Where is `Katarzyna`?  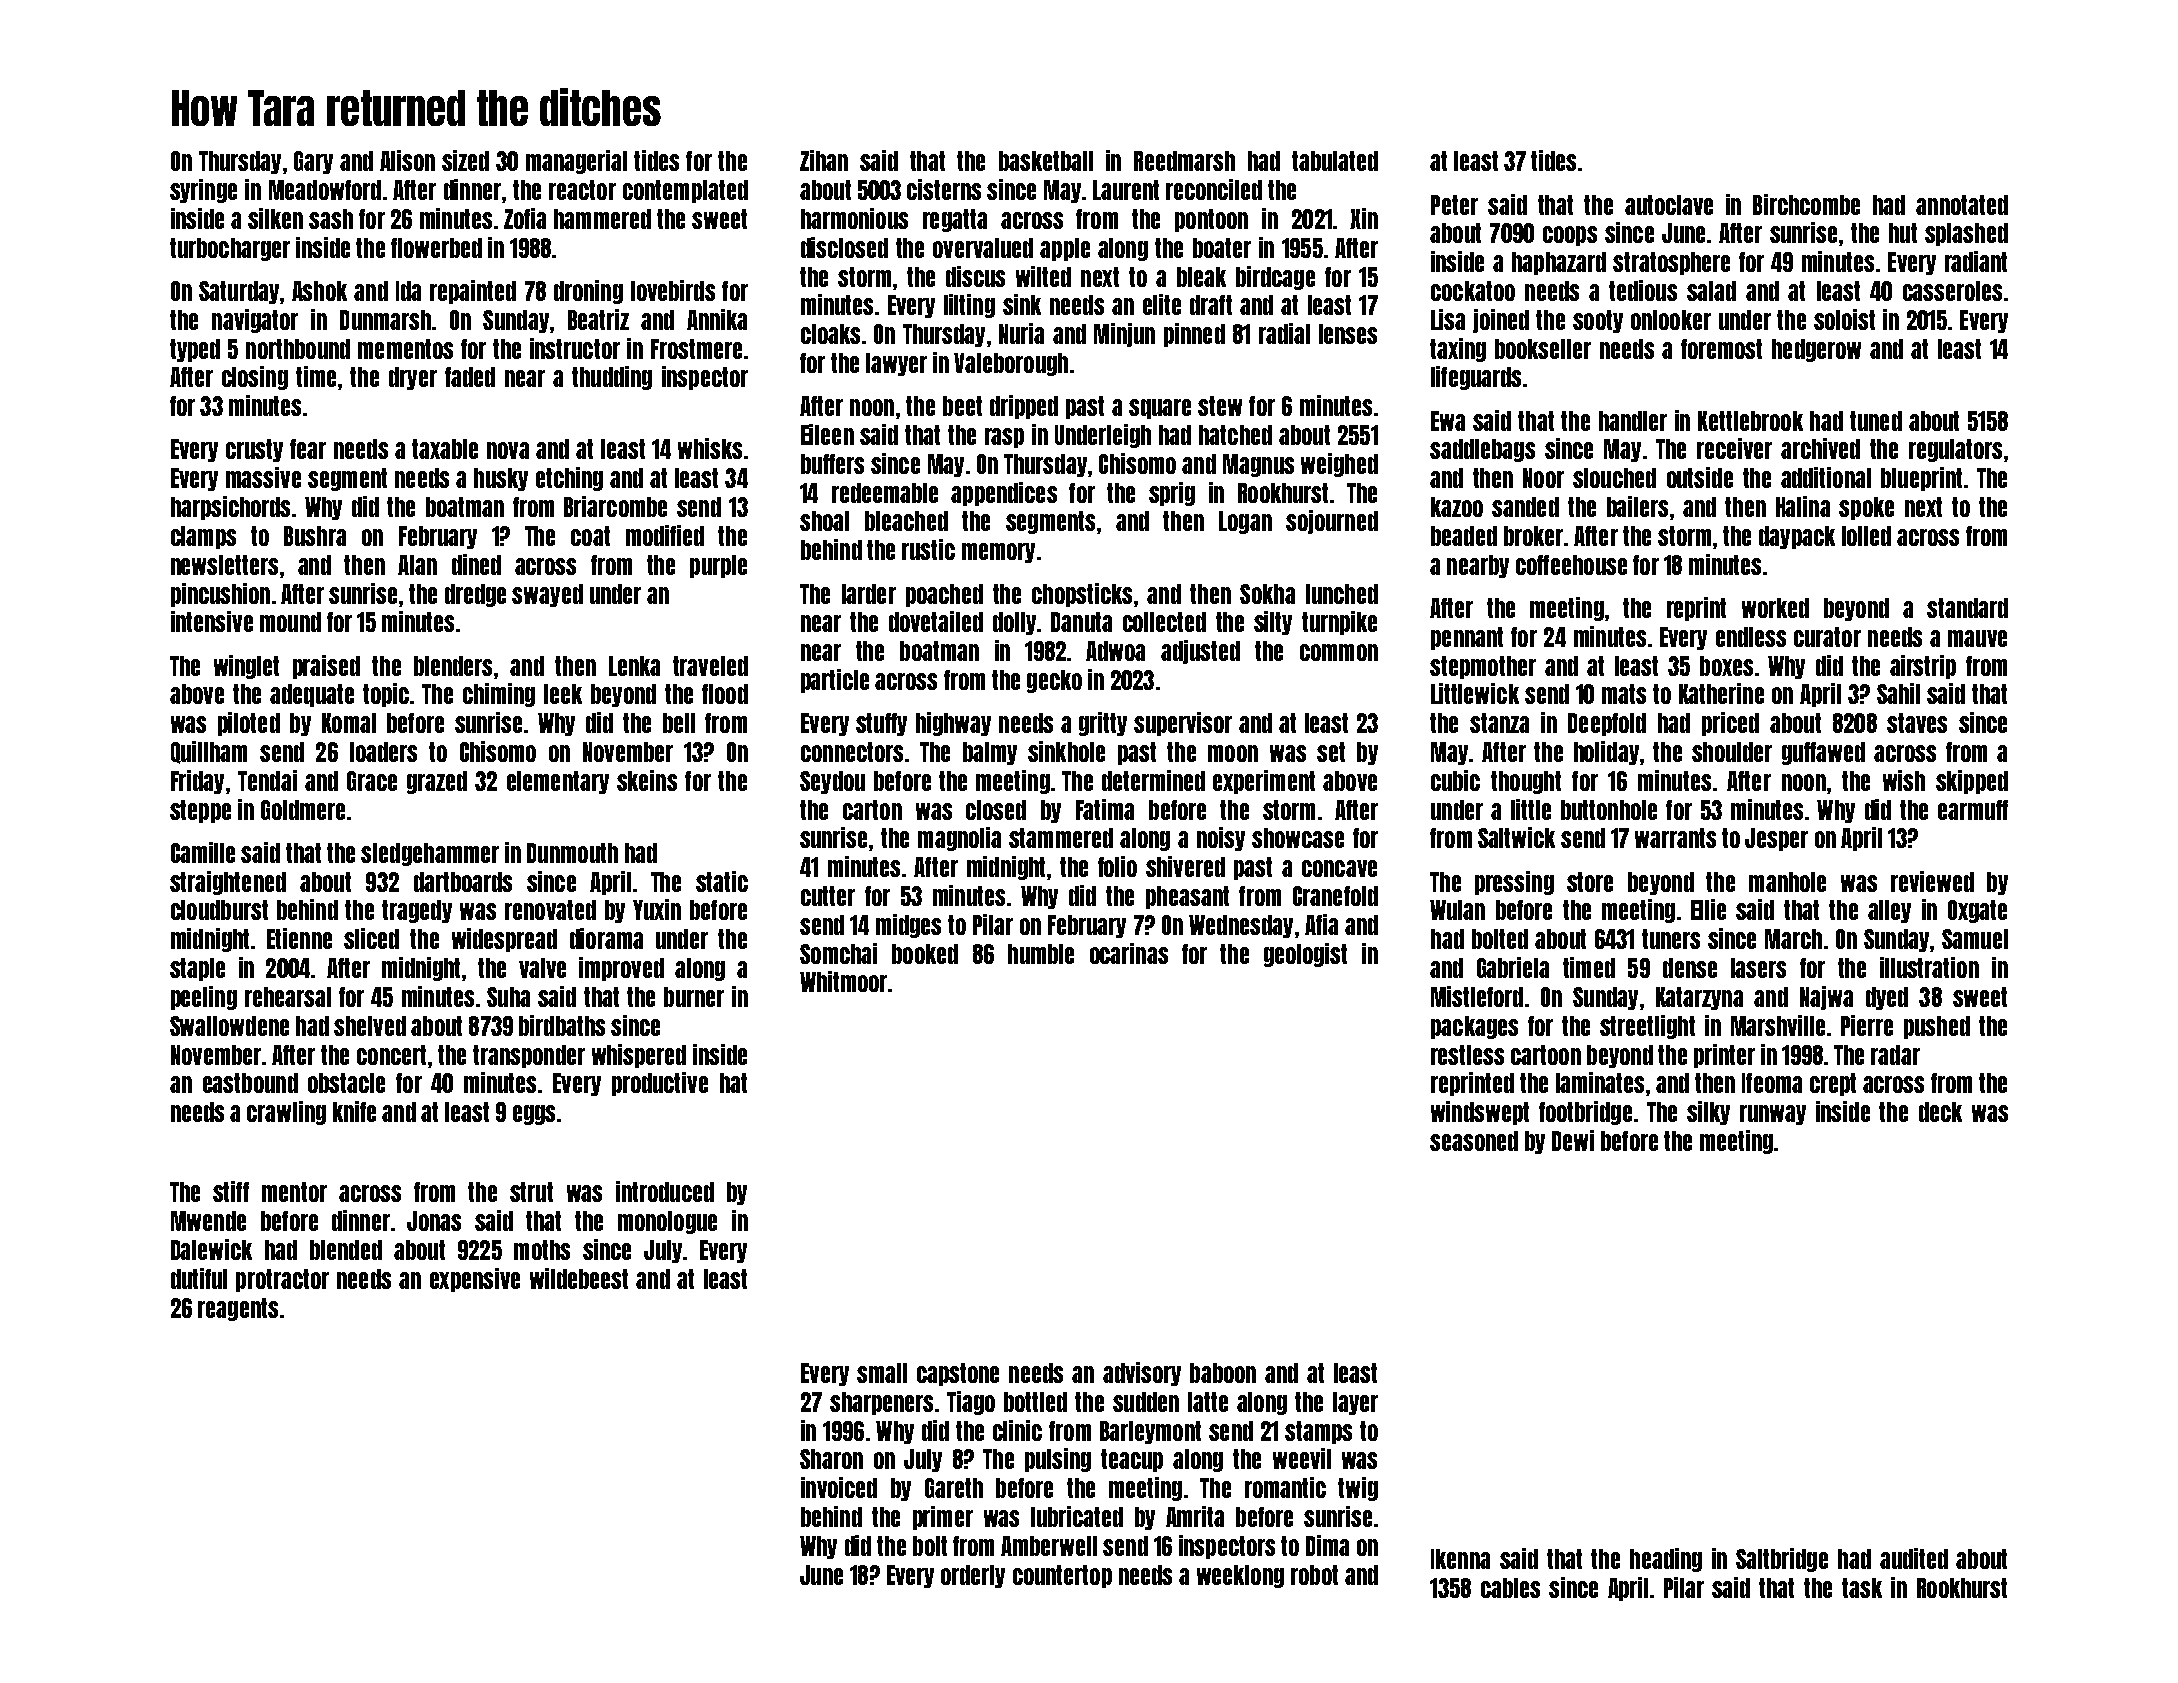
Katarzyna is located at coordinates (1699, 998).
